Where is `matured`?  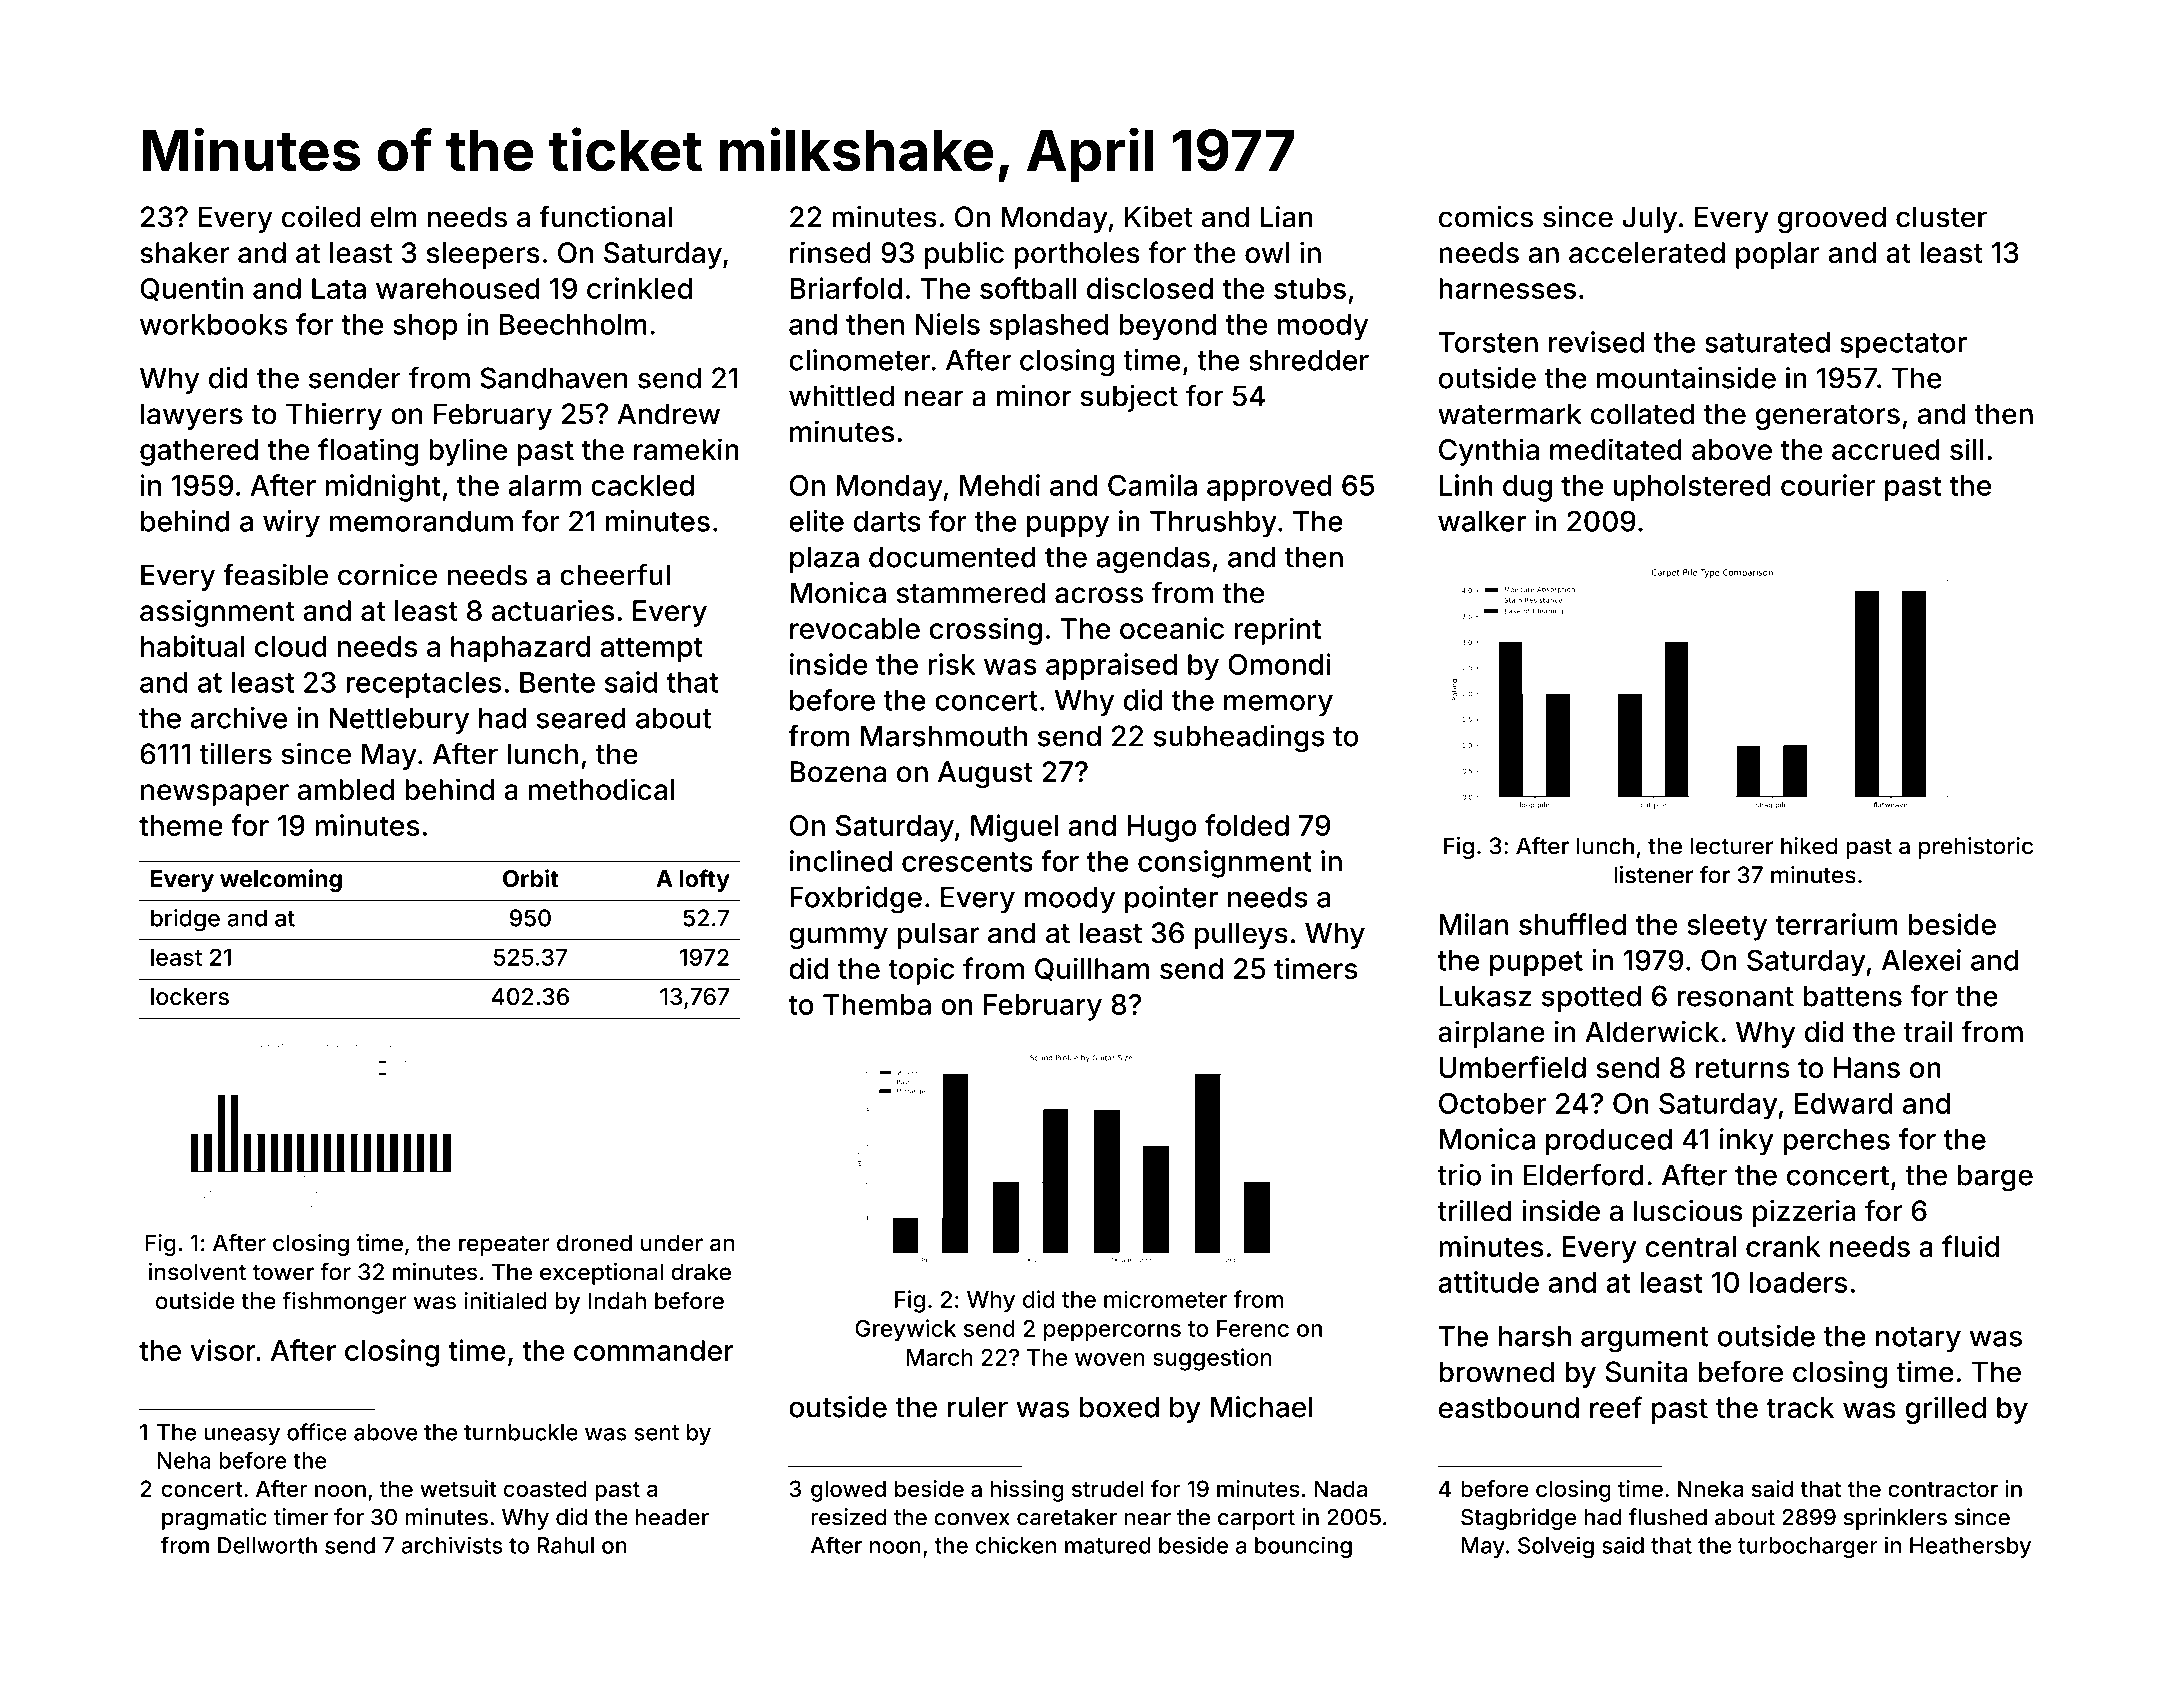
matured is located at coordinates (1108, 1545).
